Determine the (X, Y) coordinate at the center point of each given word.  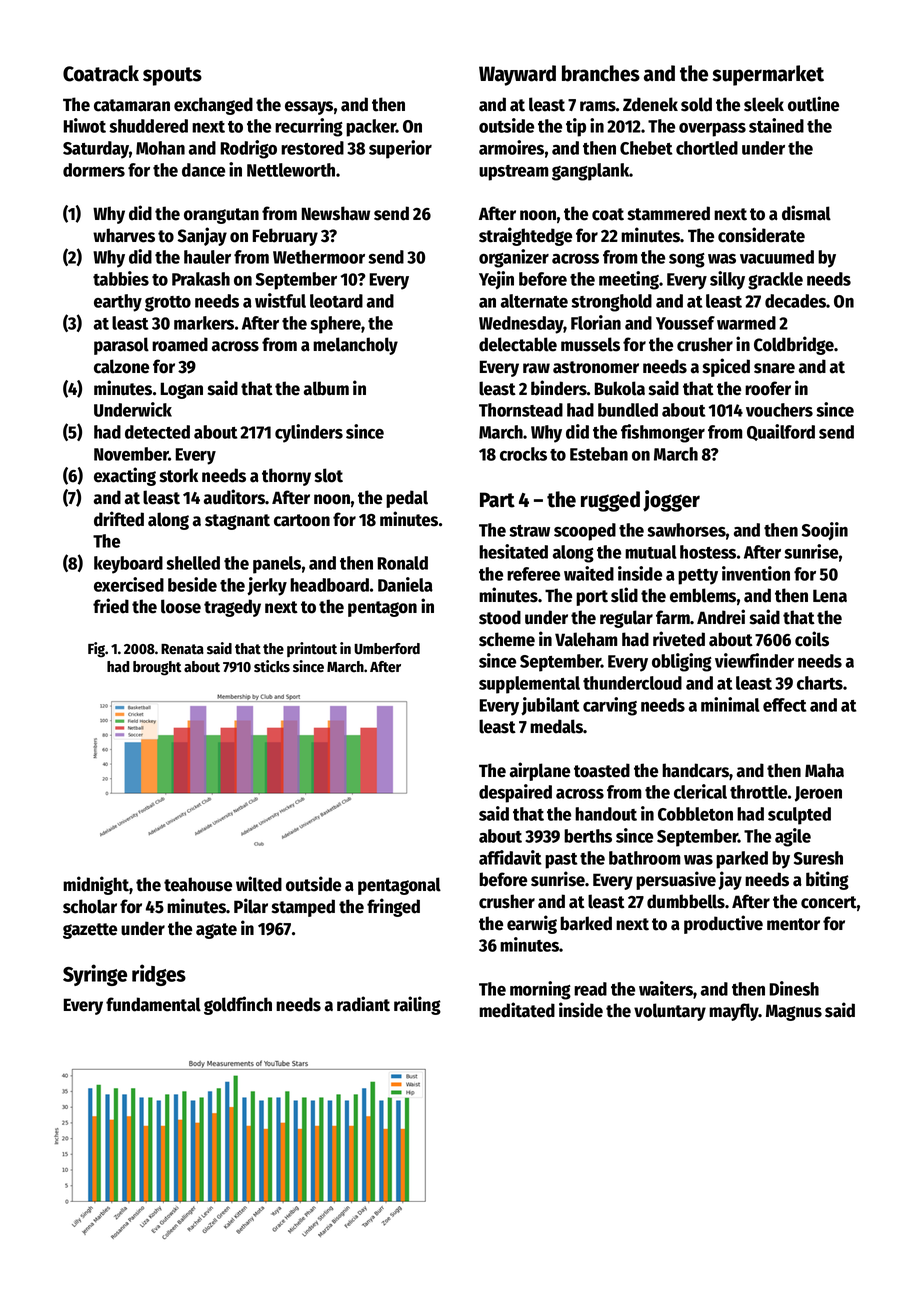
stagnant (237, 522)
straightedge (525, 236)
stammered (668, 213)
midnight (96, 885)
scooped (585, 532)
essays (309, 108)
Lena (830, 596)
